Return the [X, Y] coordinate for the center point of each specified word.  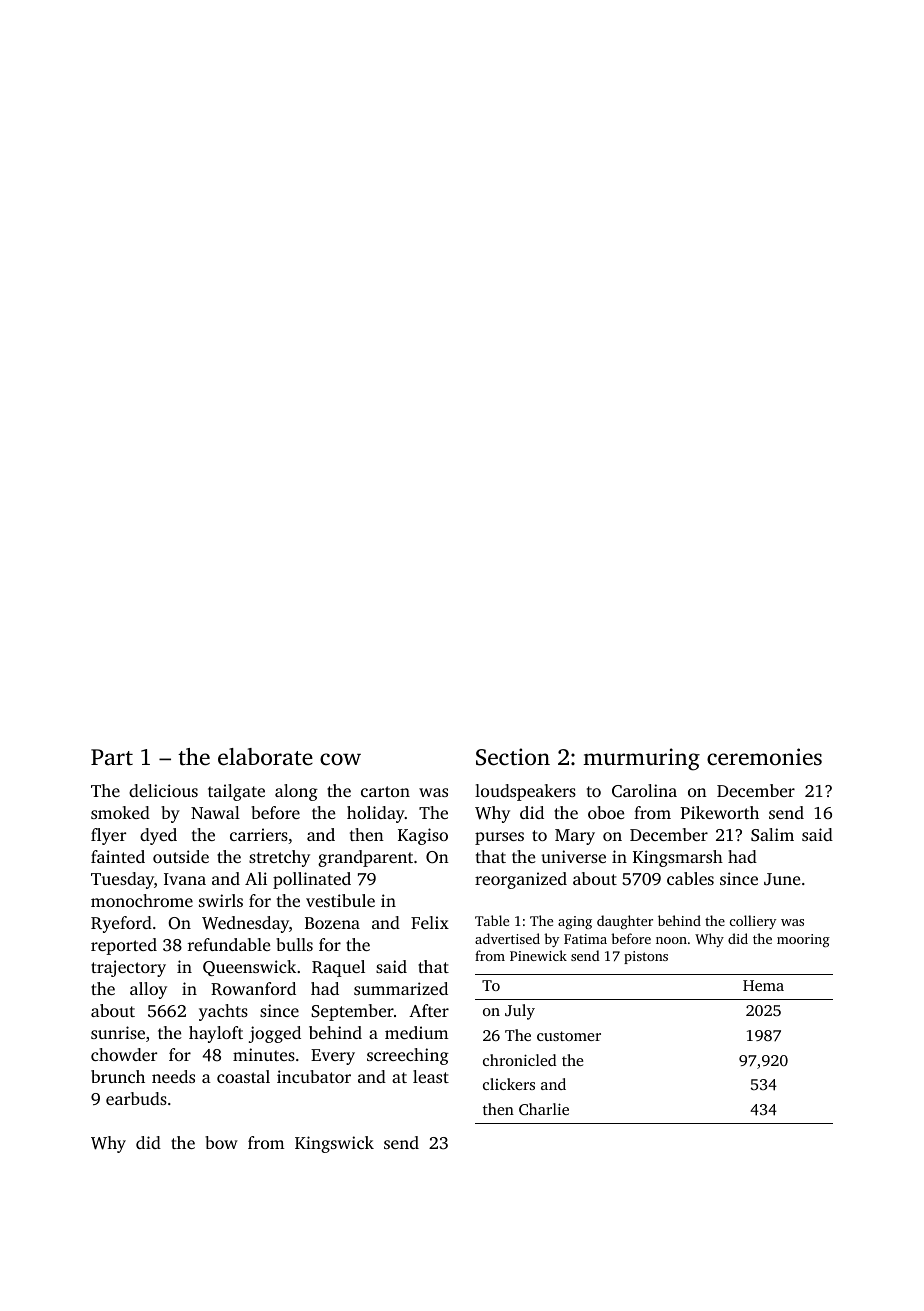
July [520, 1012]
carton [385, 791]
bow [221, 1142]
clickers [509, 1084]
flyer [108, 836]
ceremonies [764, 757]
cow [340, 759]
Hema [763, 985]
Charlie [544, 1109]
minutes [264, 1054]
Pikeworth [720, 812]
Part [112, 757]
